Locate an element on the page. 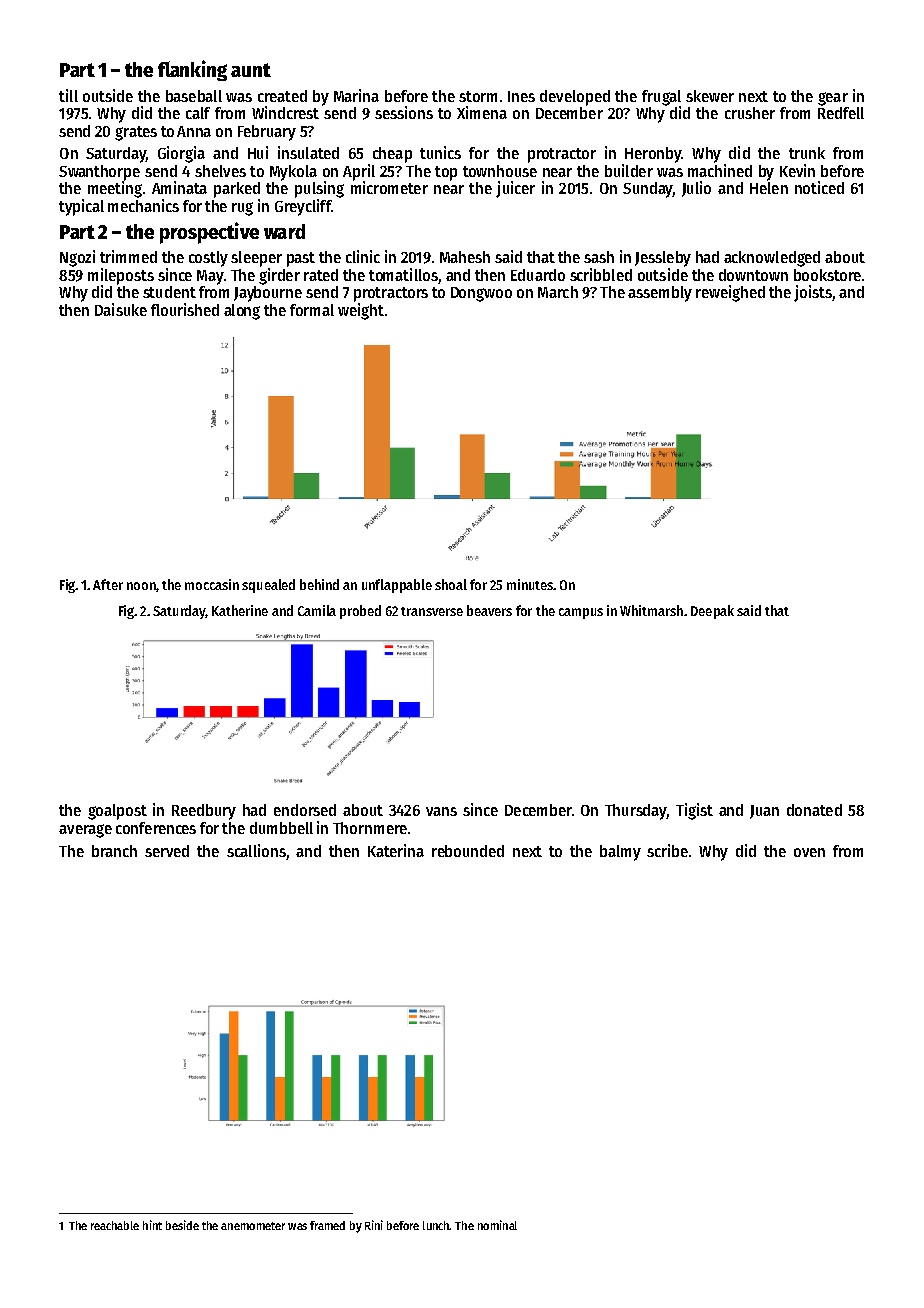 This image has height=1308, width=924. weight is located at coordinates (361, 311).
